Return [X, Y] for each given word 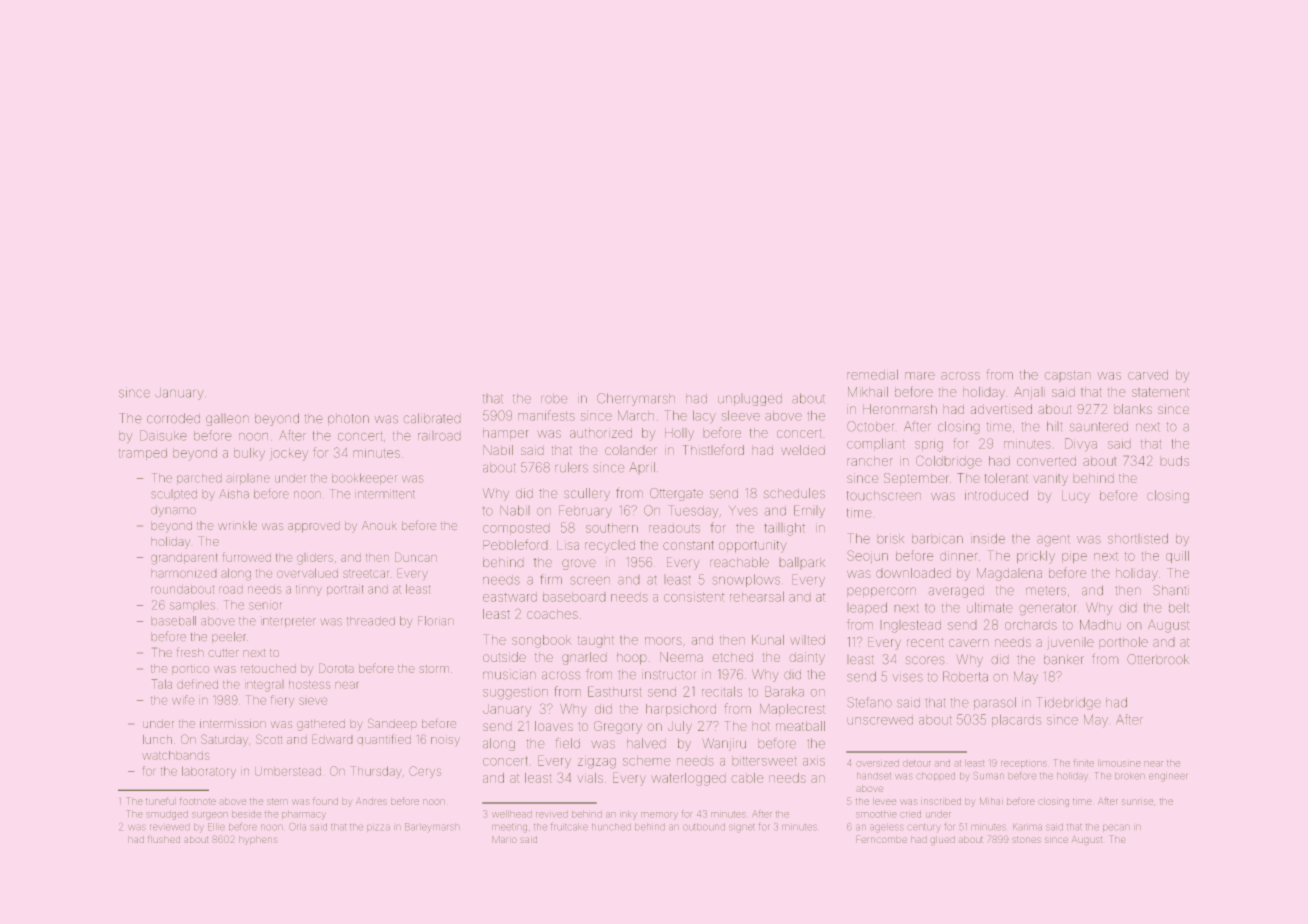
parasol [995, 703]
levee [884, 801]
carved [1148, 375]
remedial [872, 374]
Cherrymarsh [636, 399]
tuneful [161, 801]
